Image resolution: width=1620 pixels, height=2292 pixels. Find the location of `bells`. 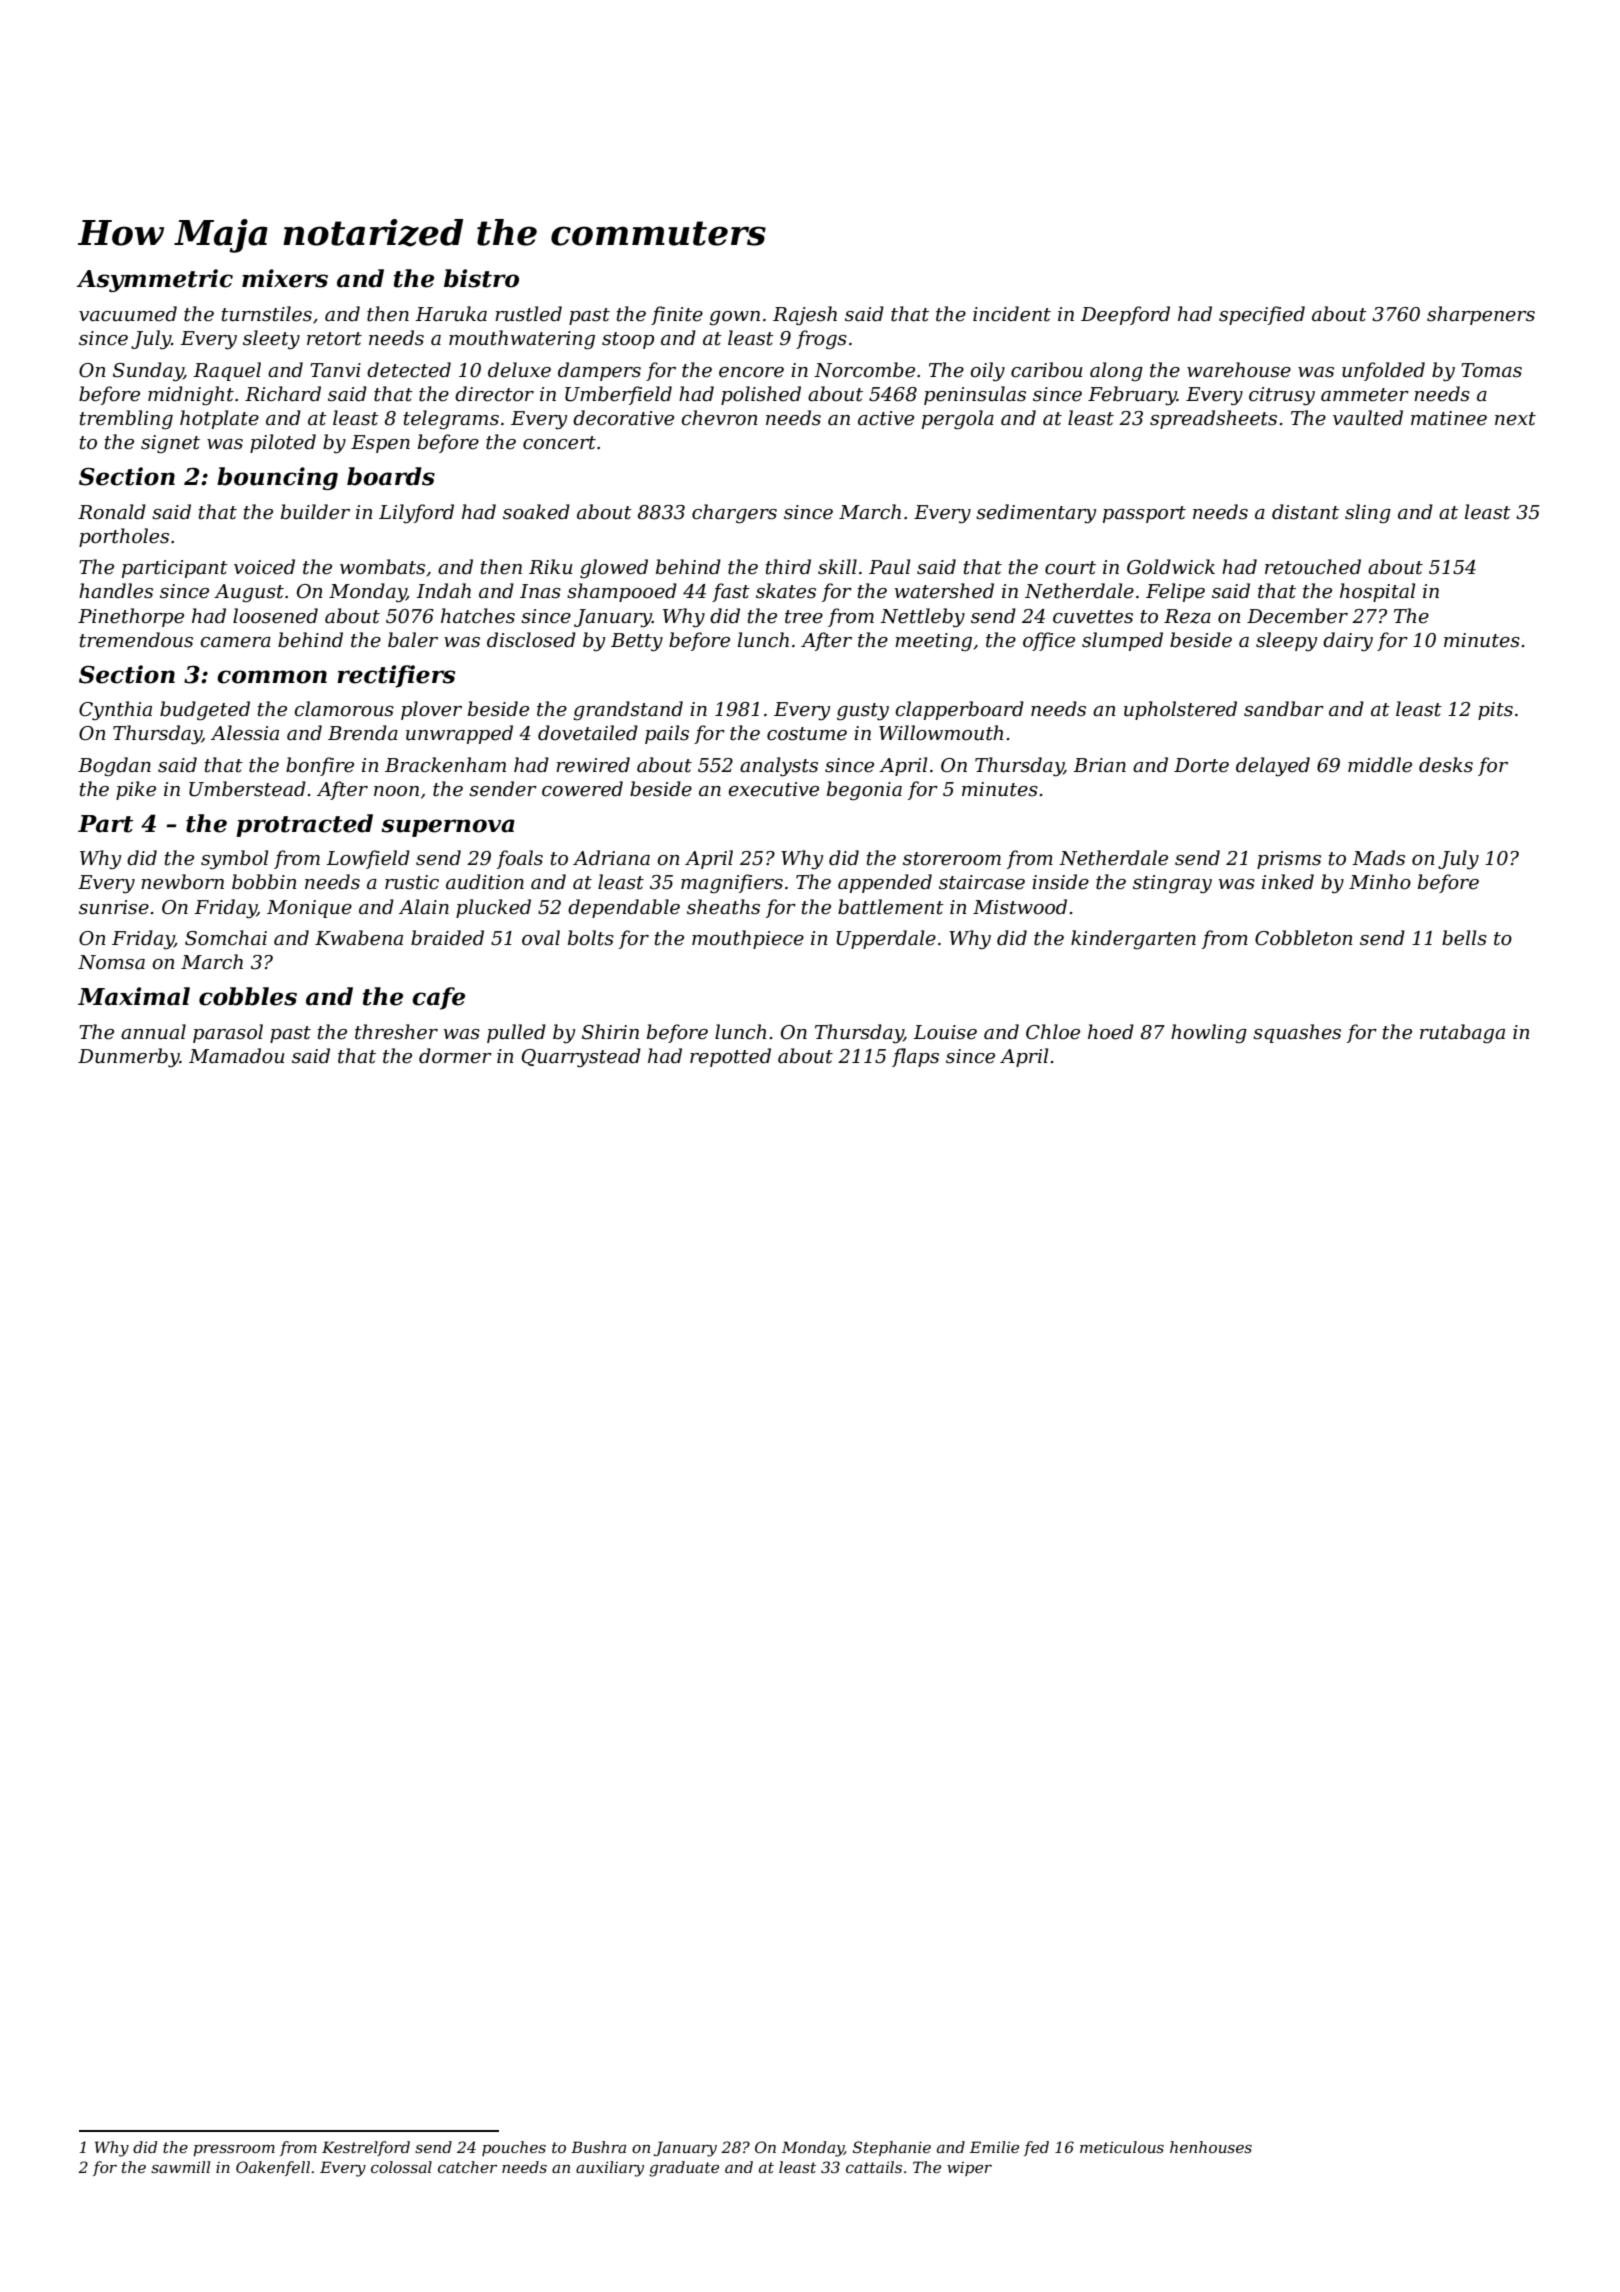

bells is located at coordinates (1464, 938).
